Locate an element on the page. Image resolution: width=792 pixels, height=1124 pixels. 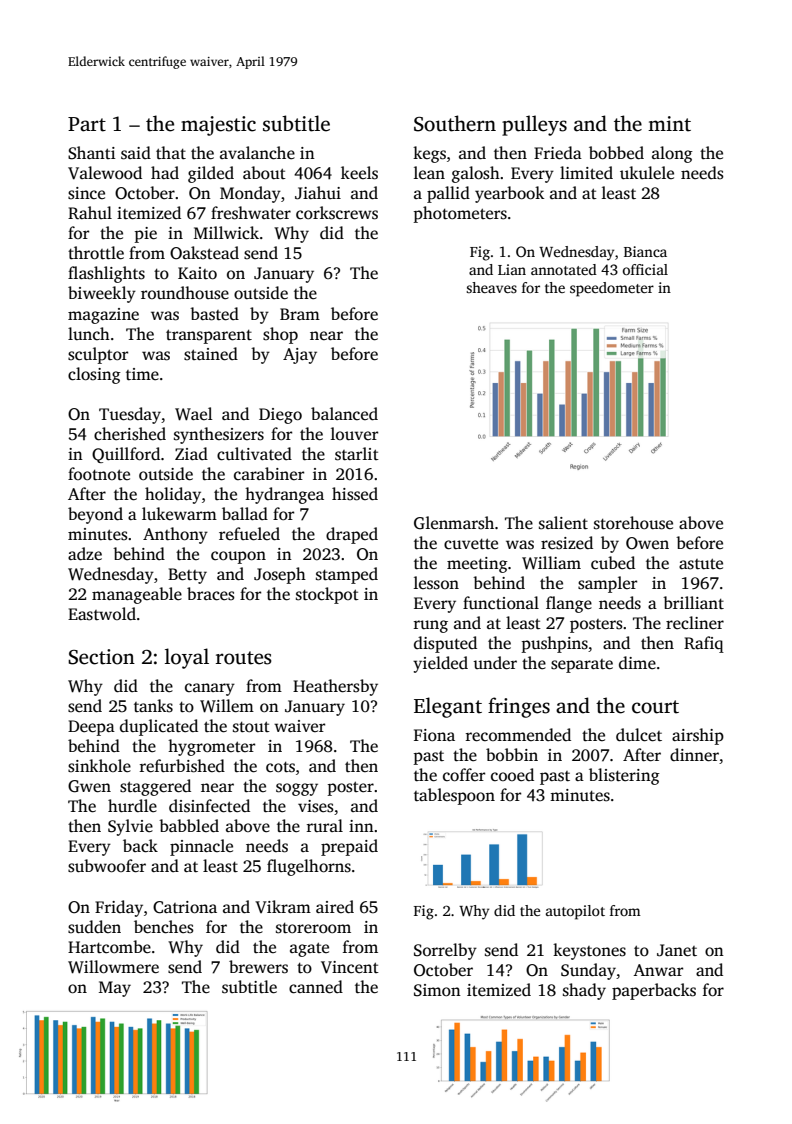
mint is located at coordinates (669, 124).
